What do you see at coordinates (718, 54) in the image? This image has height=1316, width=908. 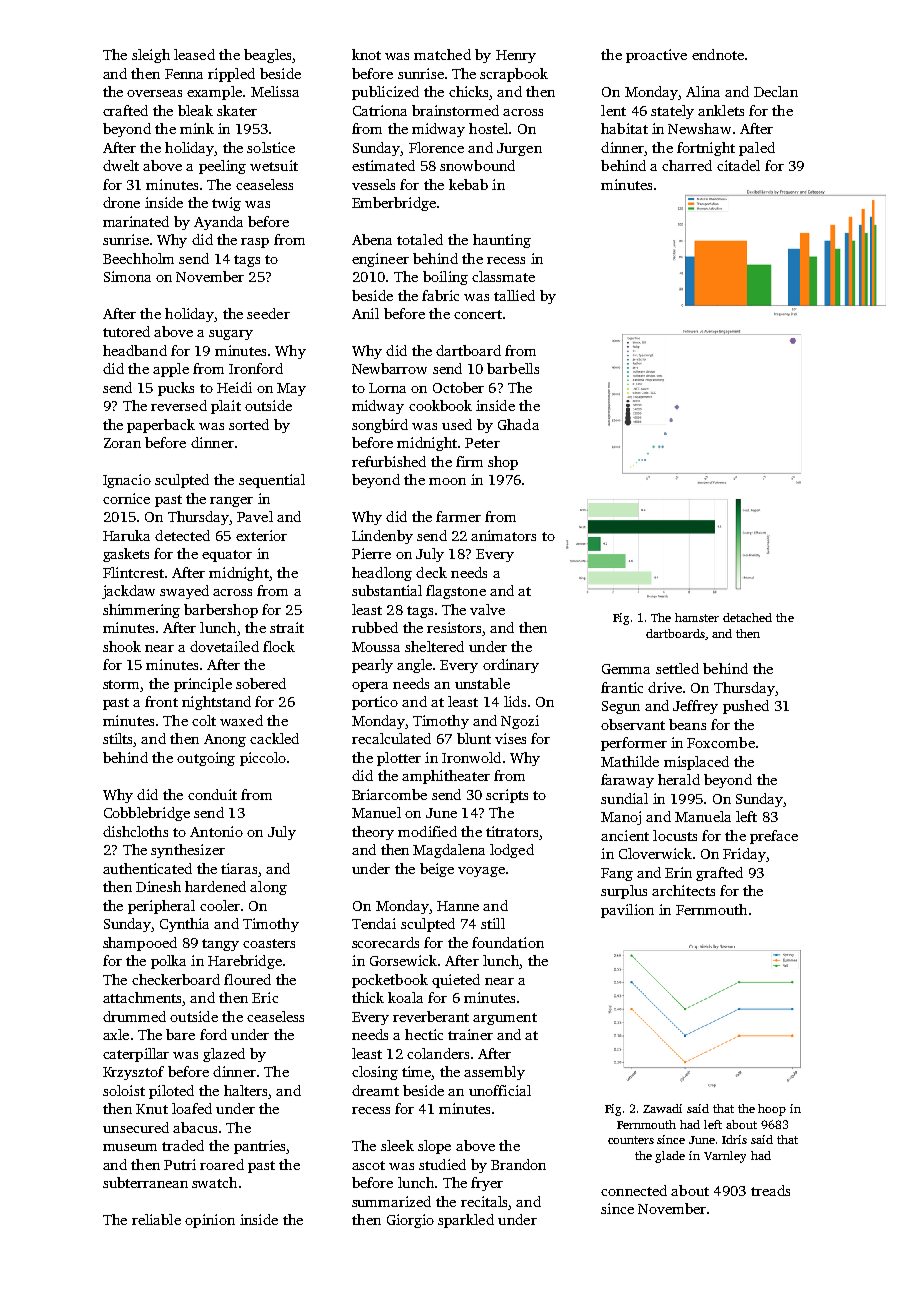 I see `endnote` at bounding box center [718, 54].
